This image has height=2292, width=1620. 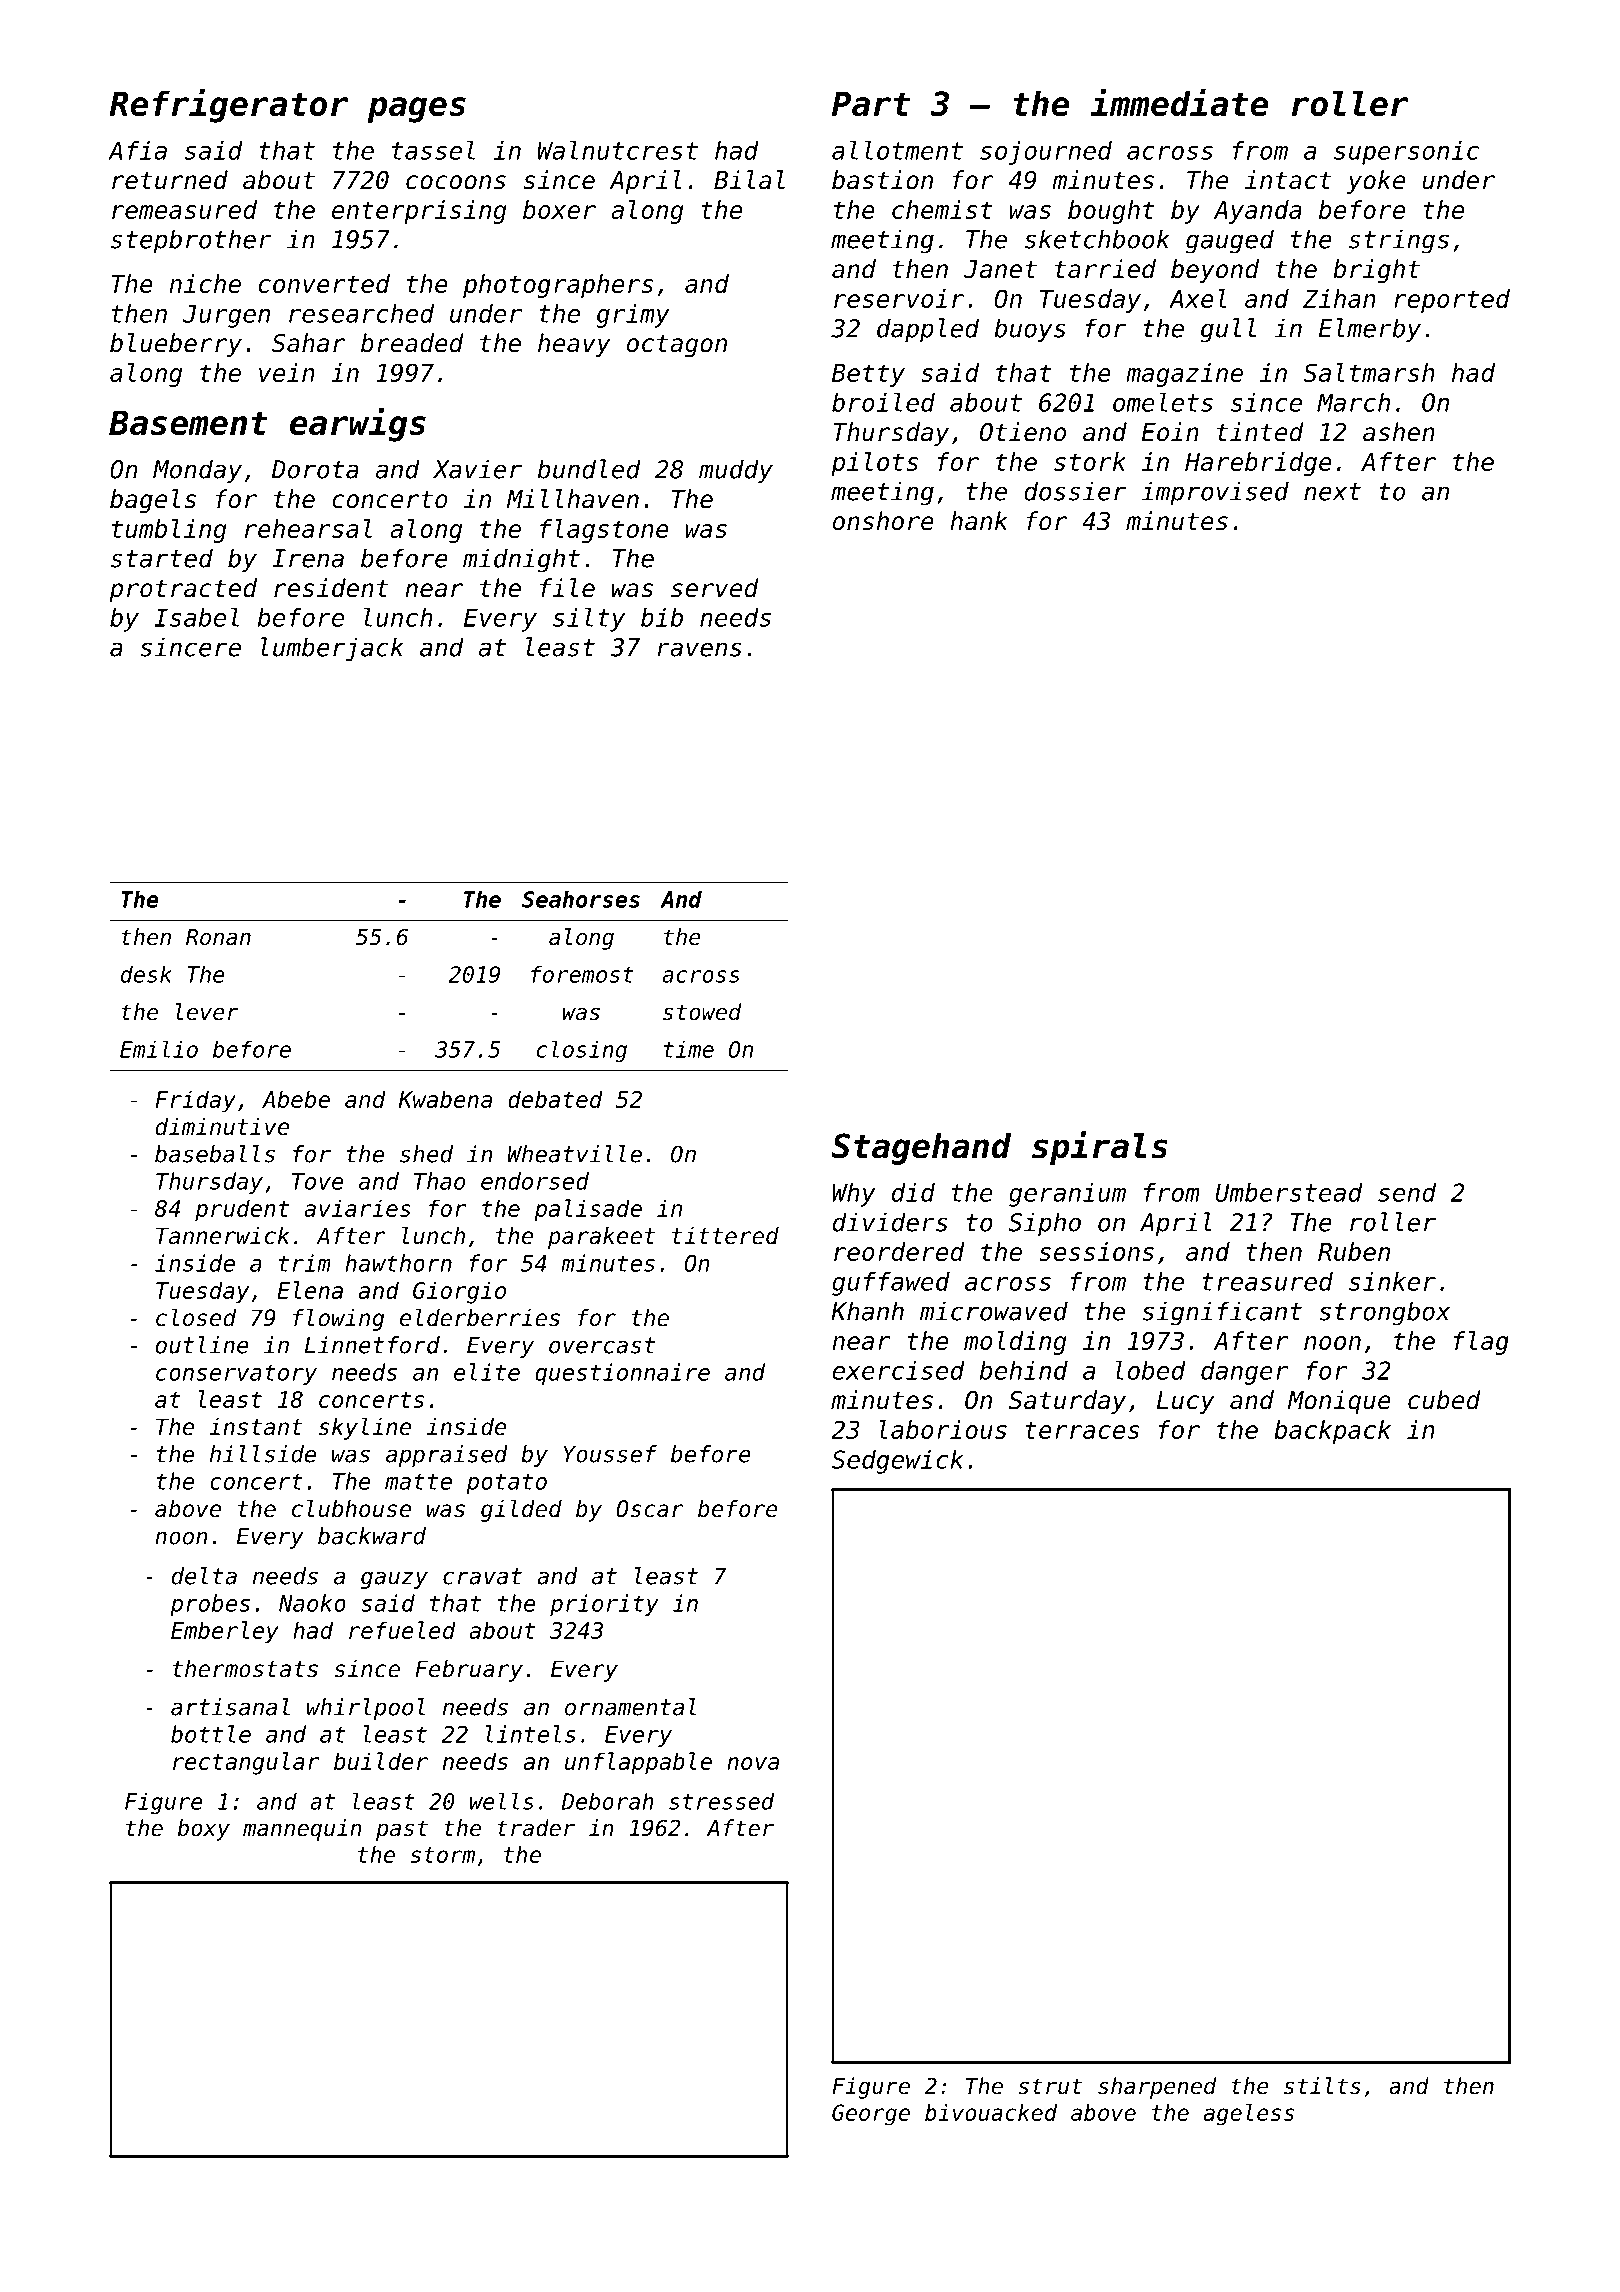 What do you see at coordinates (1215, 493) in the image?
I see `improvised` at bounding box center [1215, 493].
